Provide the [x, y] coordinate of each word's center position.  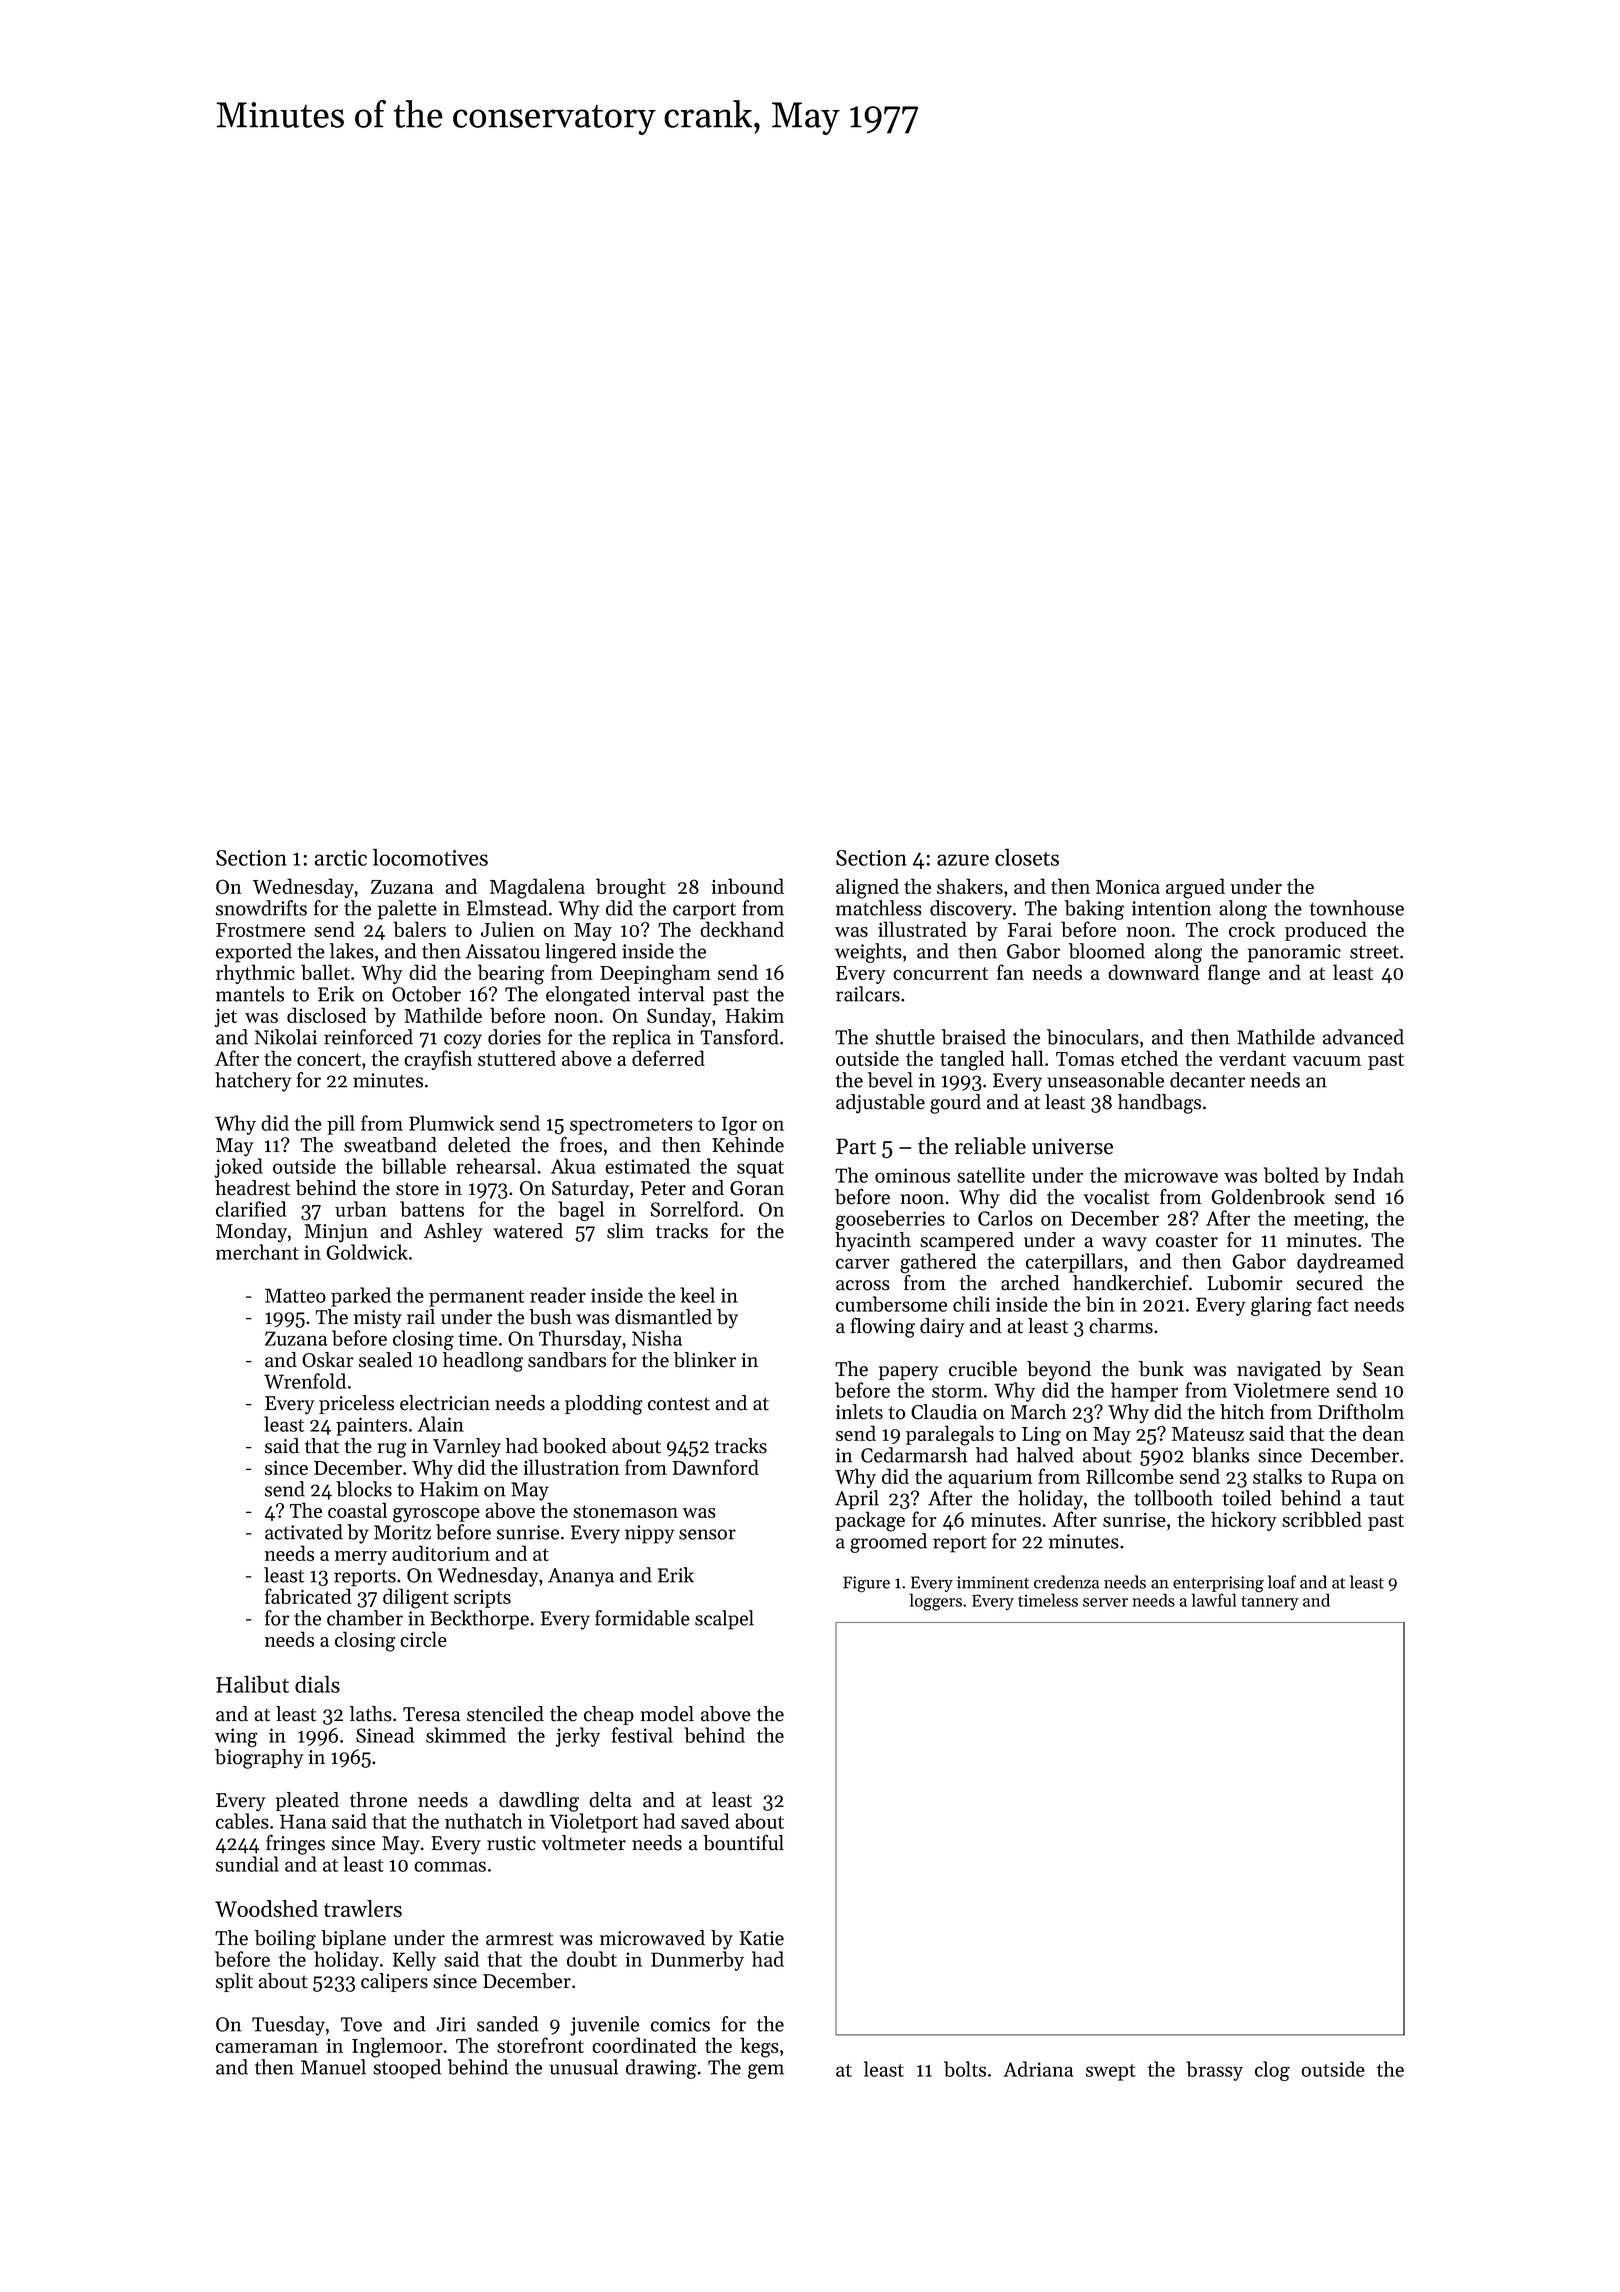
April [857, 1500]
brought [631, 888]
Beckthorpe [480, 1620]
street [1374, 952]
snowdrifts [261, 908]
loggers [935, 1602]
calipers [394, 1982]
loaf [1282, 1582]
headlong [483, 1362]
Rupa [1354, 1479]
